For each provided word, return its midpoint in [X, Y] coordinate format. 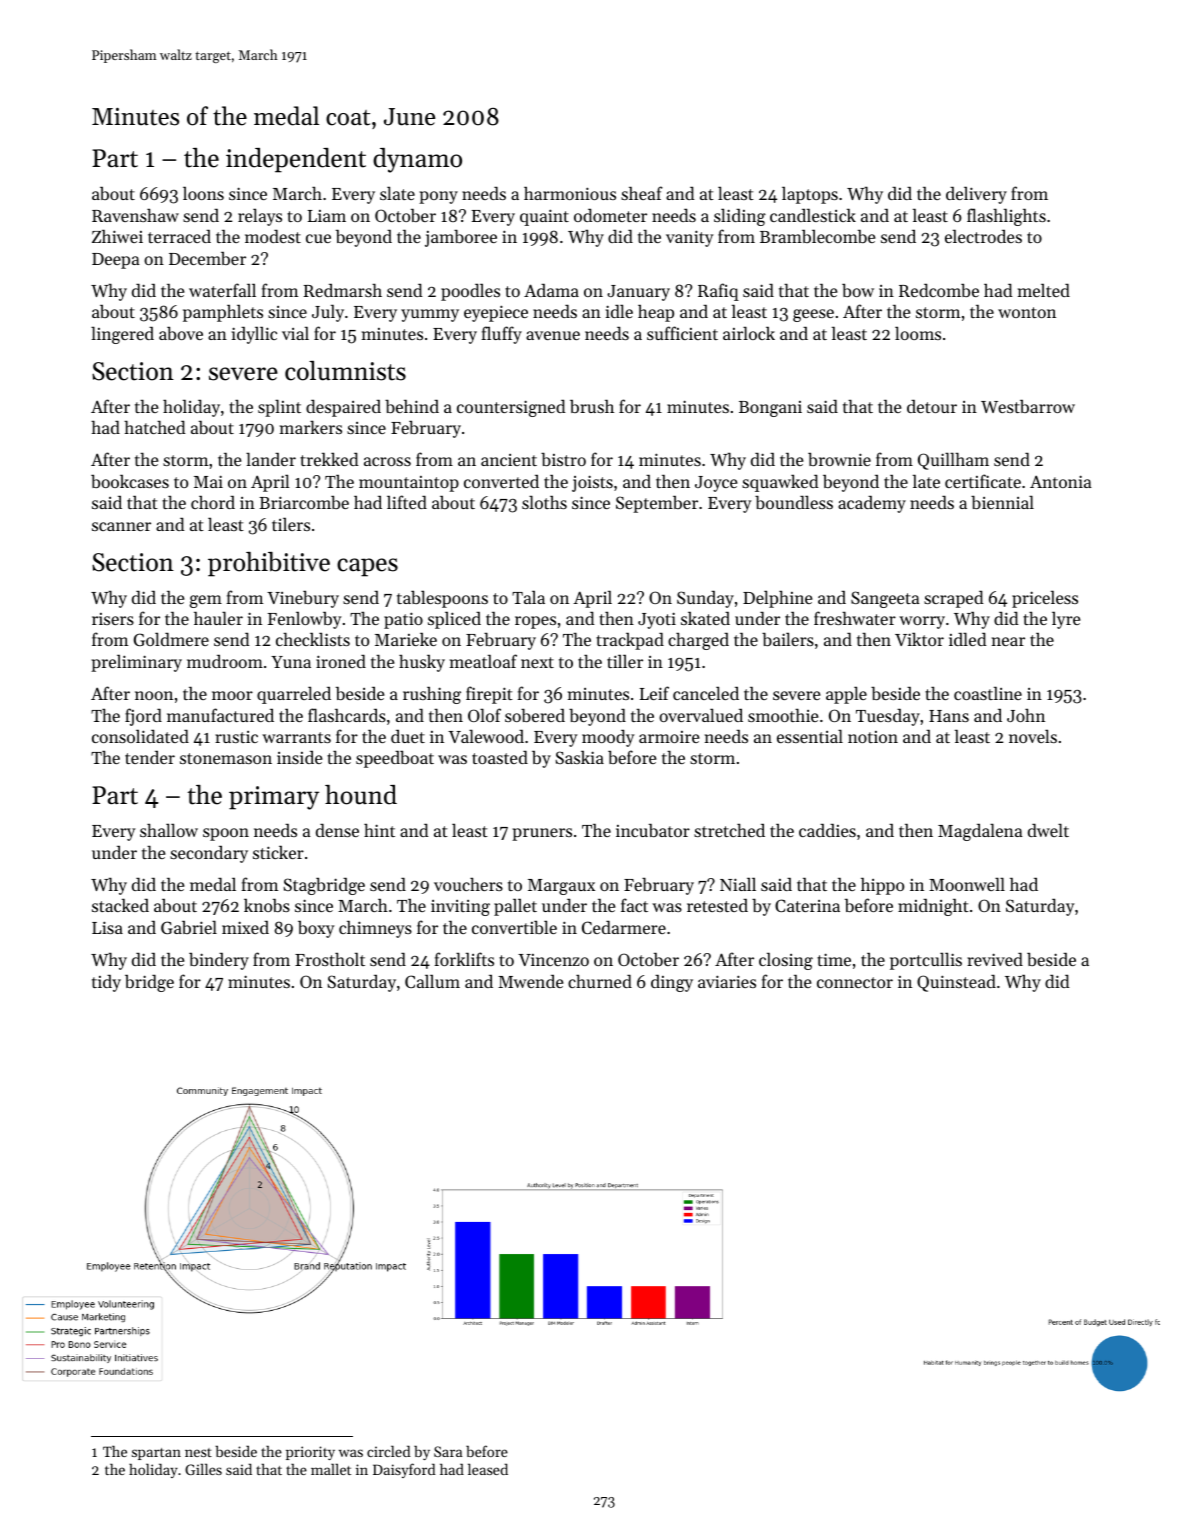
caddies [827, 830]
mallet [331, 1469]
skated [705, 618]
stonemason [226, 758]
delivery [976, 195]
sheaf [642, 193]
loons [203, 193]
